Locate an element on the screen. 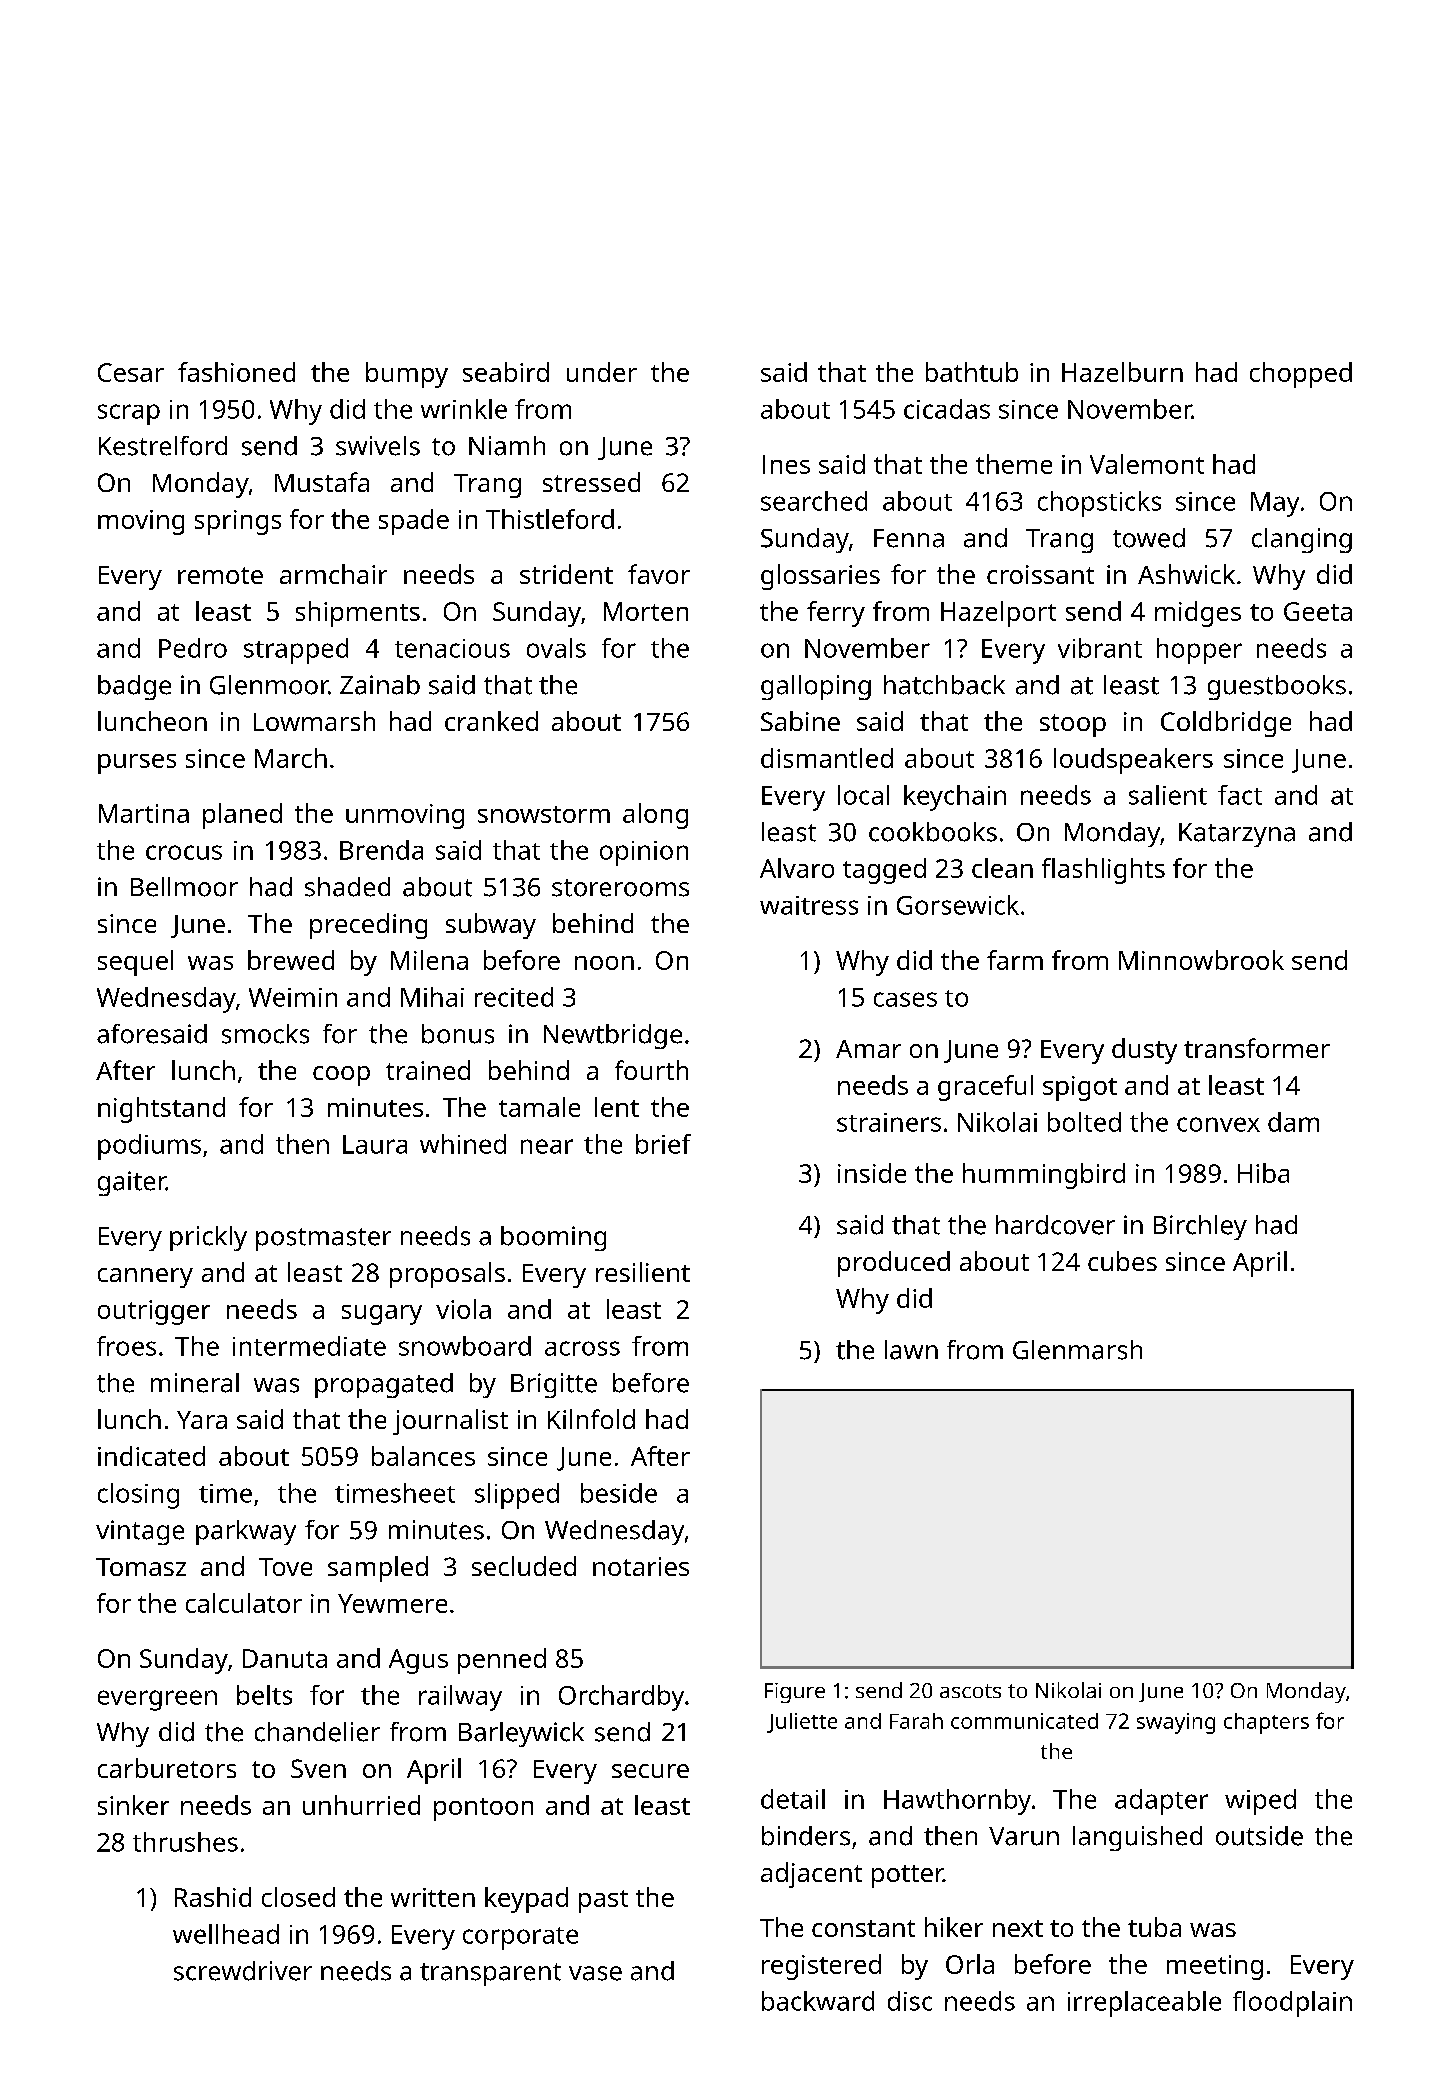  Tomasz is located at coordinates (141, 1567).
